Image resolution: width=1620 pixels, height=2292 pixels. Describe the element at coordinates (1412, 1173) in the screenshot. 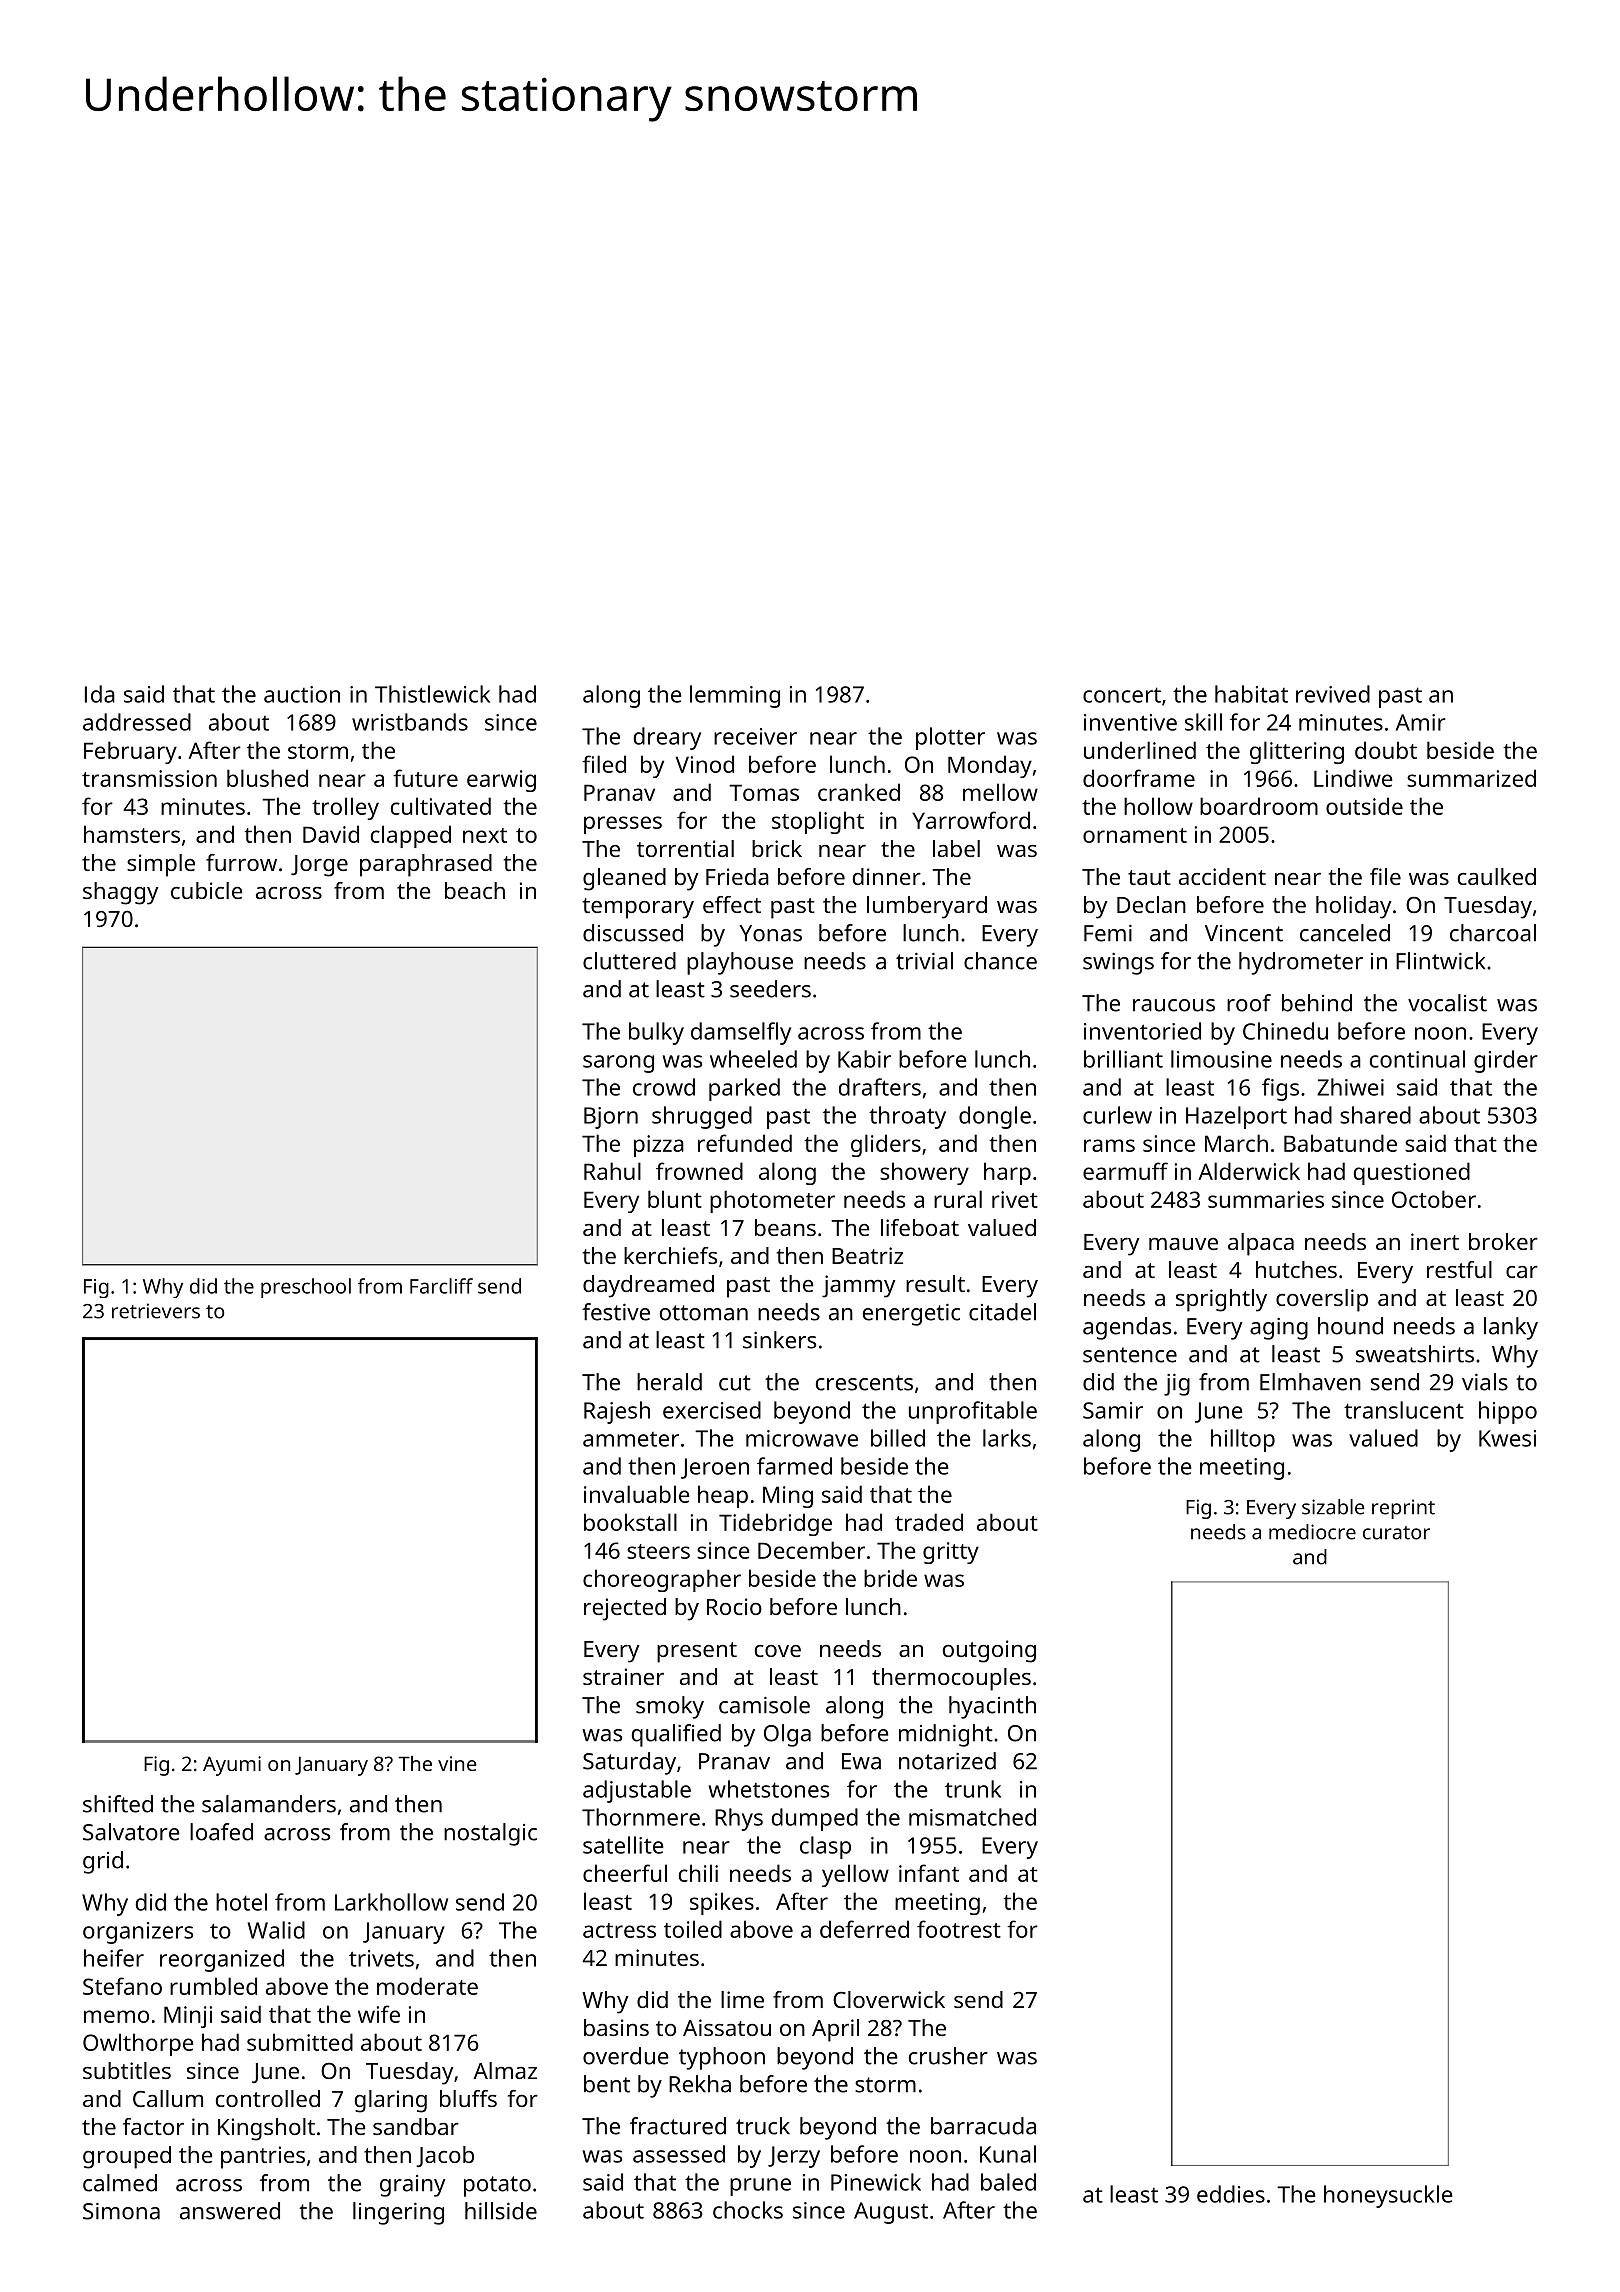

I see `questioned` at that location.
